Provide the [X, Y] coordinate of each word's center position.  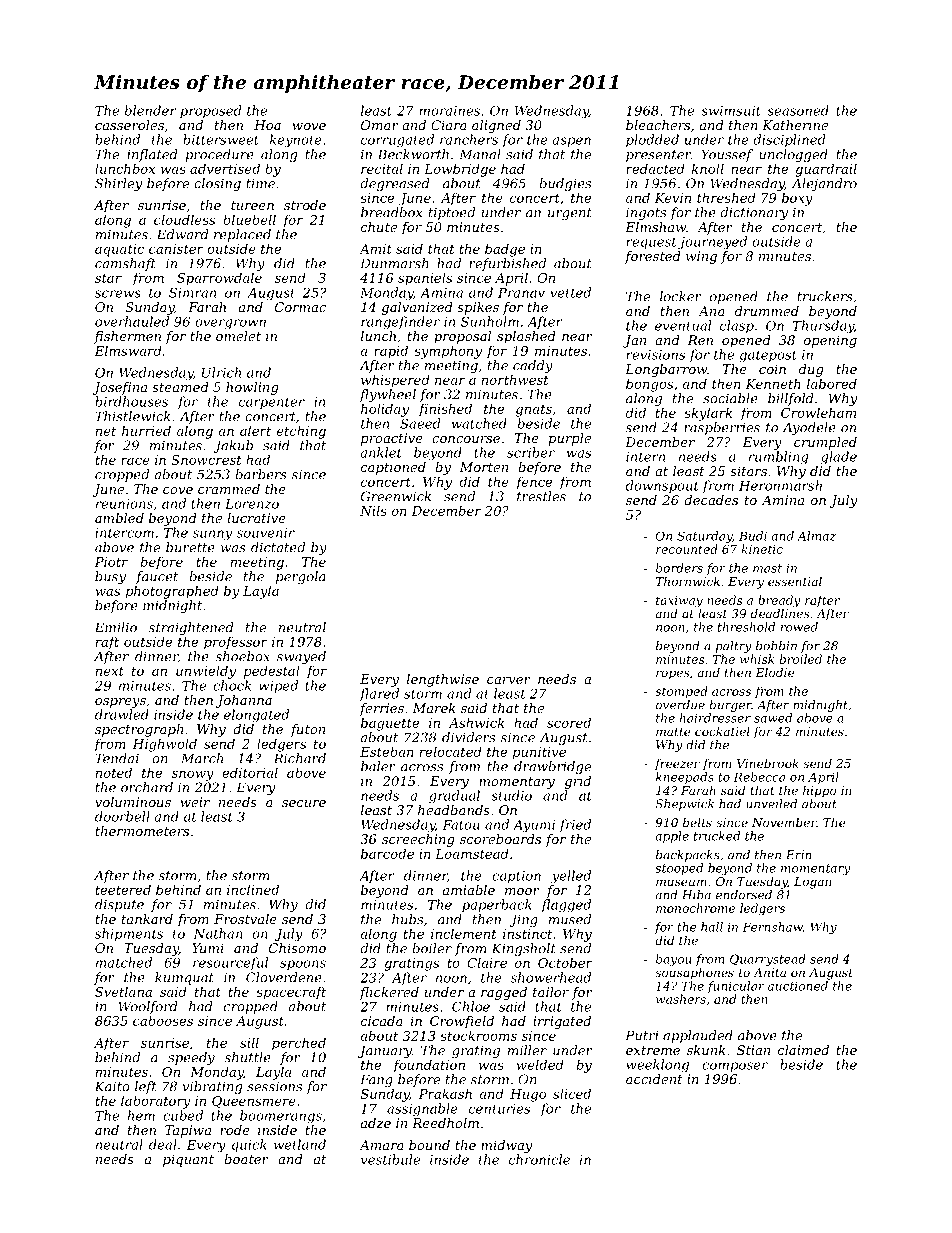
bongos [649, 385]
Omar [380, 125]
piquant [188, 1160]
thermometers [142, 831]
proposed [210, 111]
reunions [124, 504]
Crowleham [818, 412]
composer [735, 1067]
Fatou [461, 825]
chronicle [539, 1159]
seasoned [798, 110]
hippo [820, 791]
